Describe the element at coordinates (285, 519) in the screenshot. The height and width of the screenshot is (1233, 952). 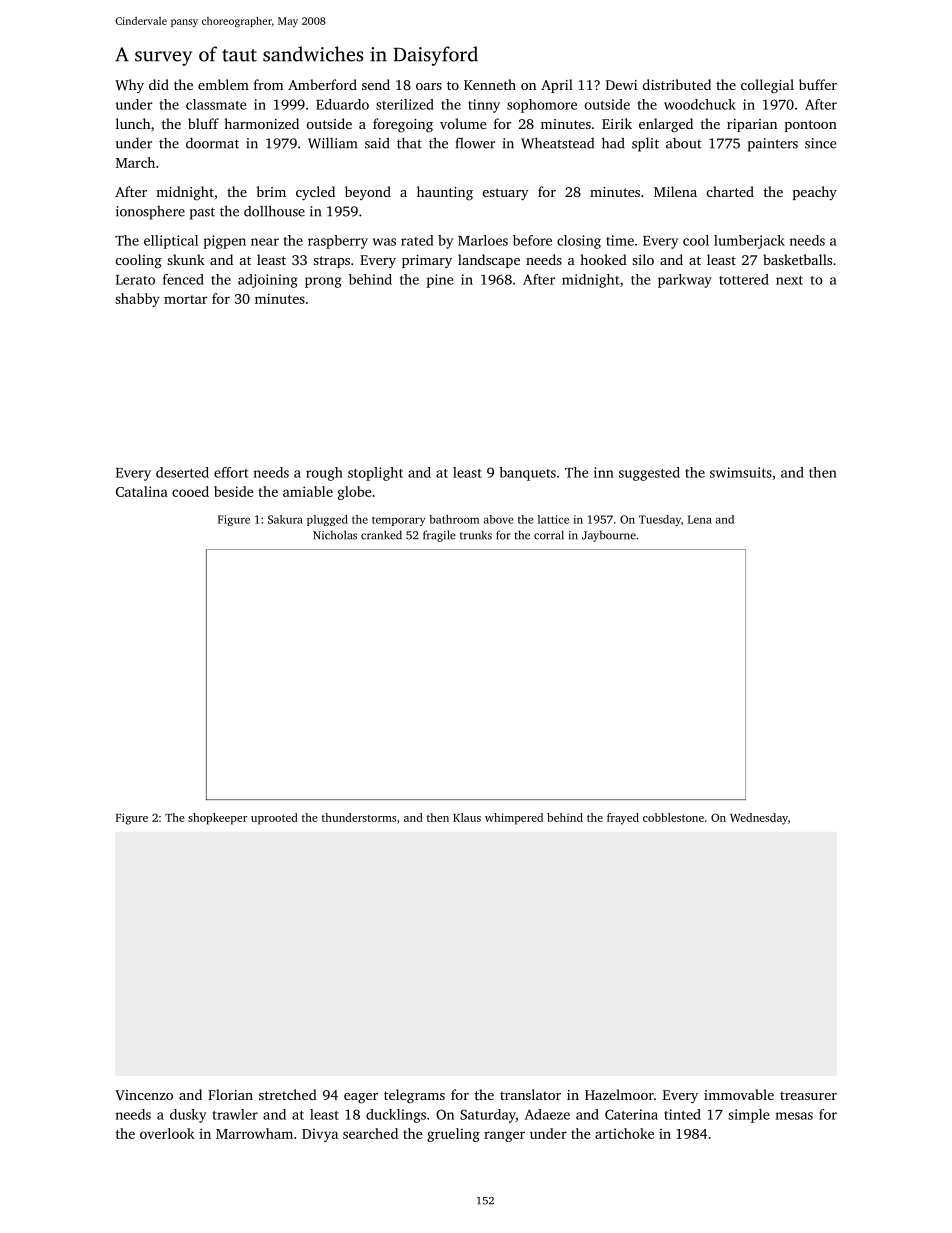
I see `Sakura` at that location.
